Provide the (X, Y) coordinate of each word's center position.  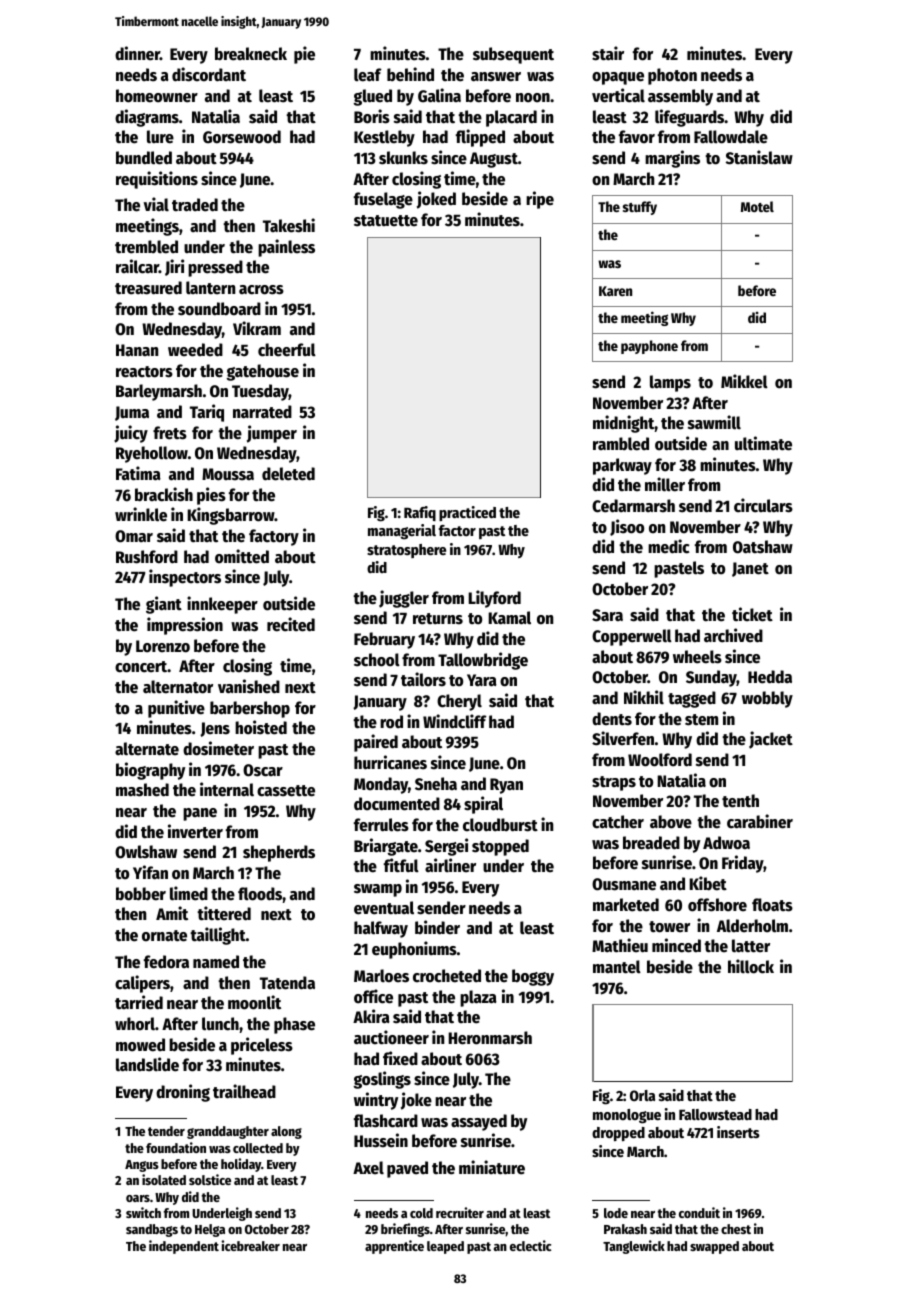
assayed (479, 1122)
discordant (209, 74)
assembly (680, 97)
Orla (642, 1095)
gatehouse (263, 372)
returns (438, 619)
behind (410, 74)
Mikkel (744, 381)
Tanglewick (634, 1247)
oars (138, 1198)
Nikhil (644, 697)
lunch (220, 1024)
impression (185, 626)
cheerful (287, 350)
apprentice (394, 1247)
